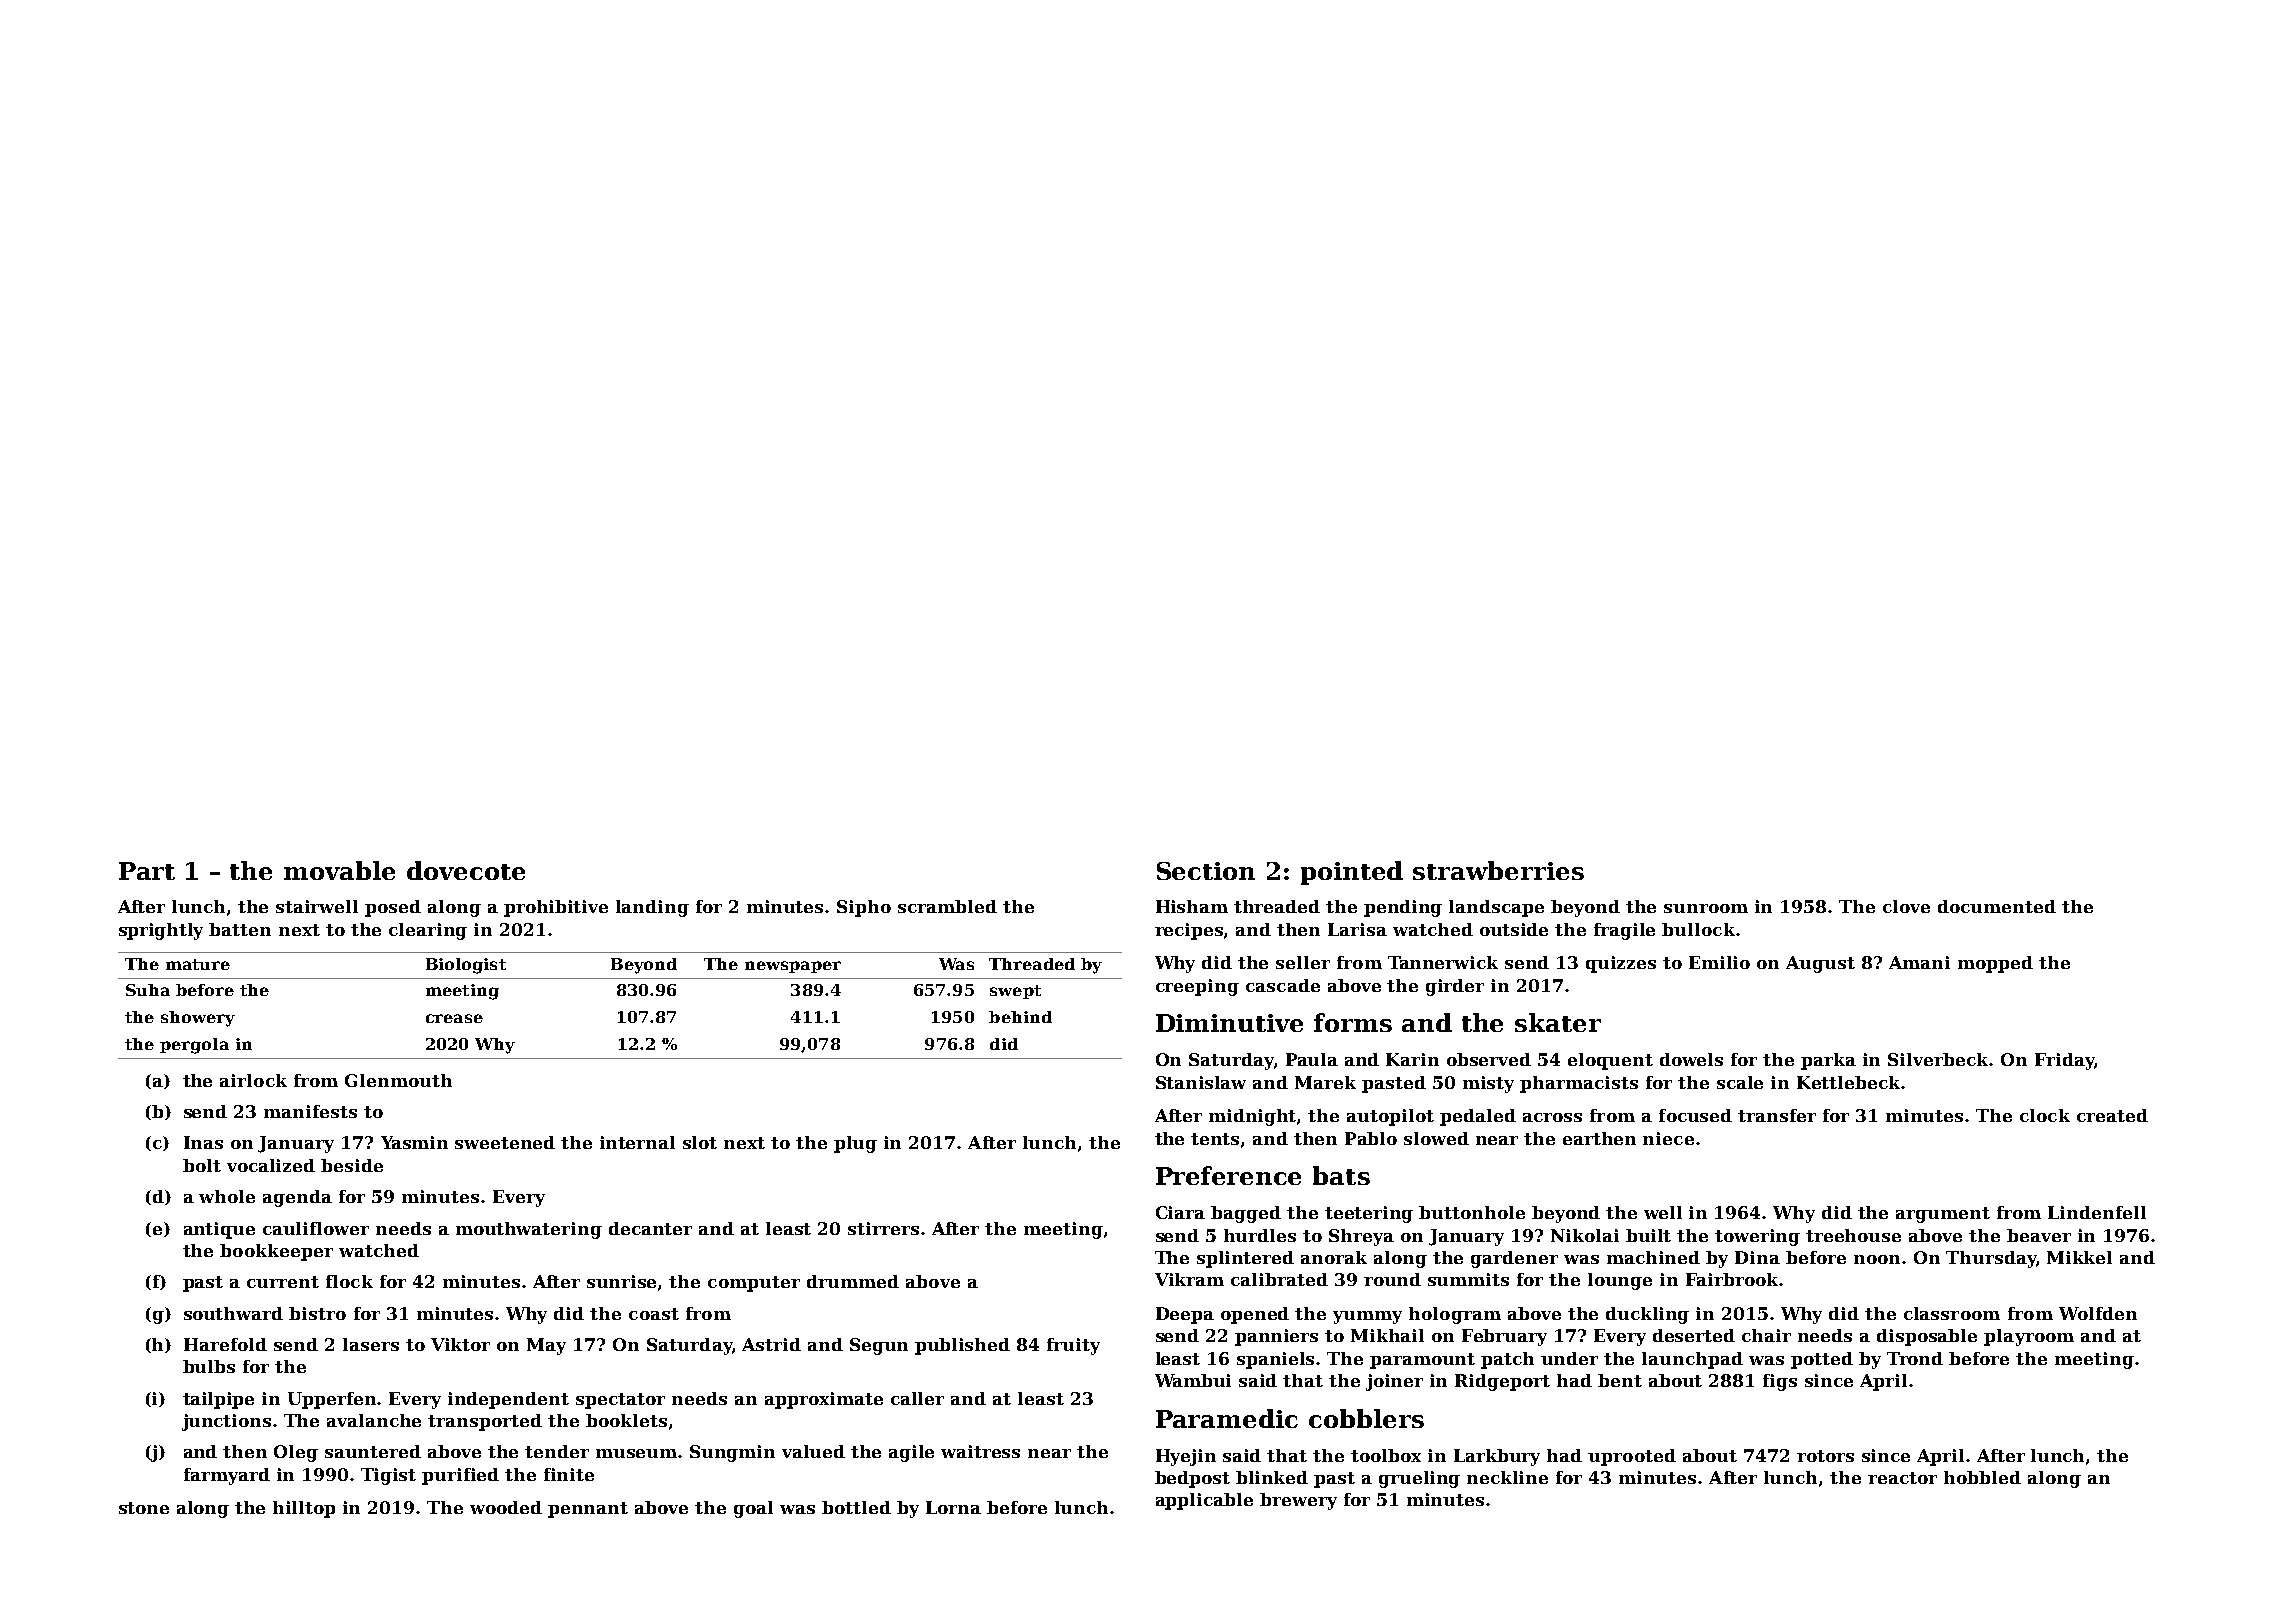 Image resolution: width=2276 pixels, height=1610 pixels. What do you see at coordinates (1298, 1501) in the page?
I see `brewery` at bounding box center [1298, 1501].
